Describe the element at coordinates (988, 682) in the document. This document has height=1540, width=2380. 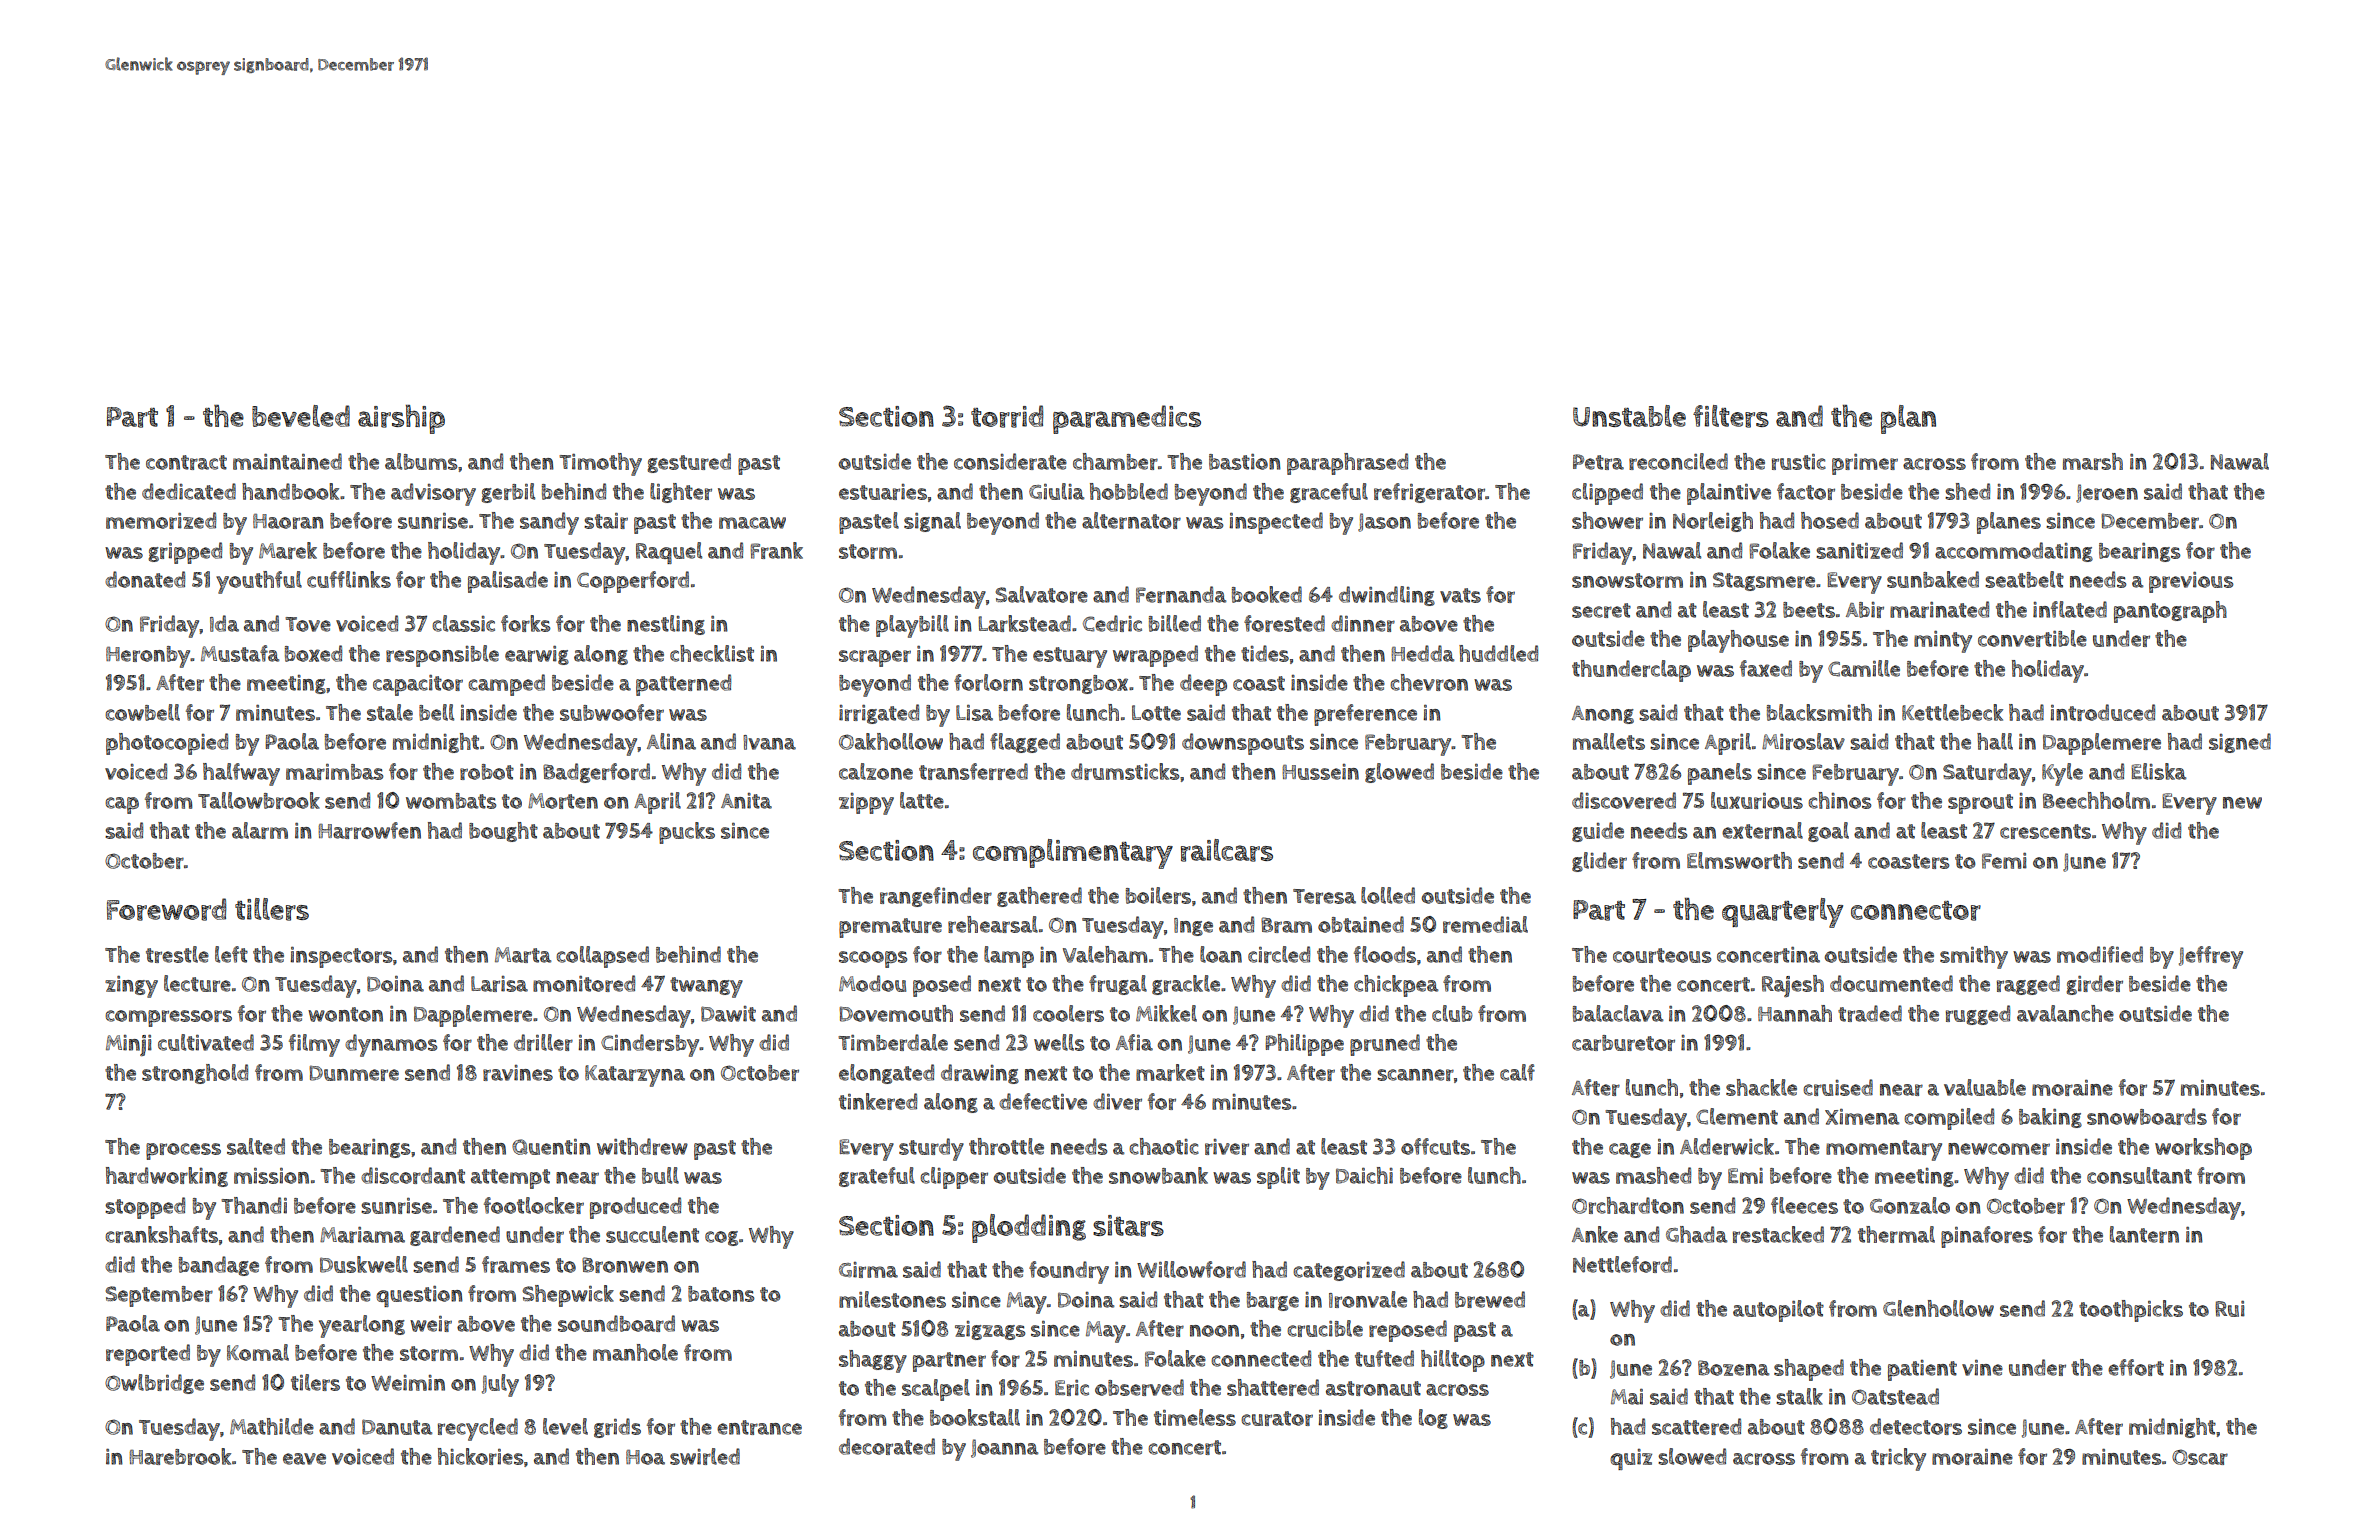
I see `forlorn` at that location.
